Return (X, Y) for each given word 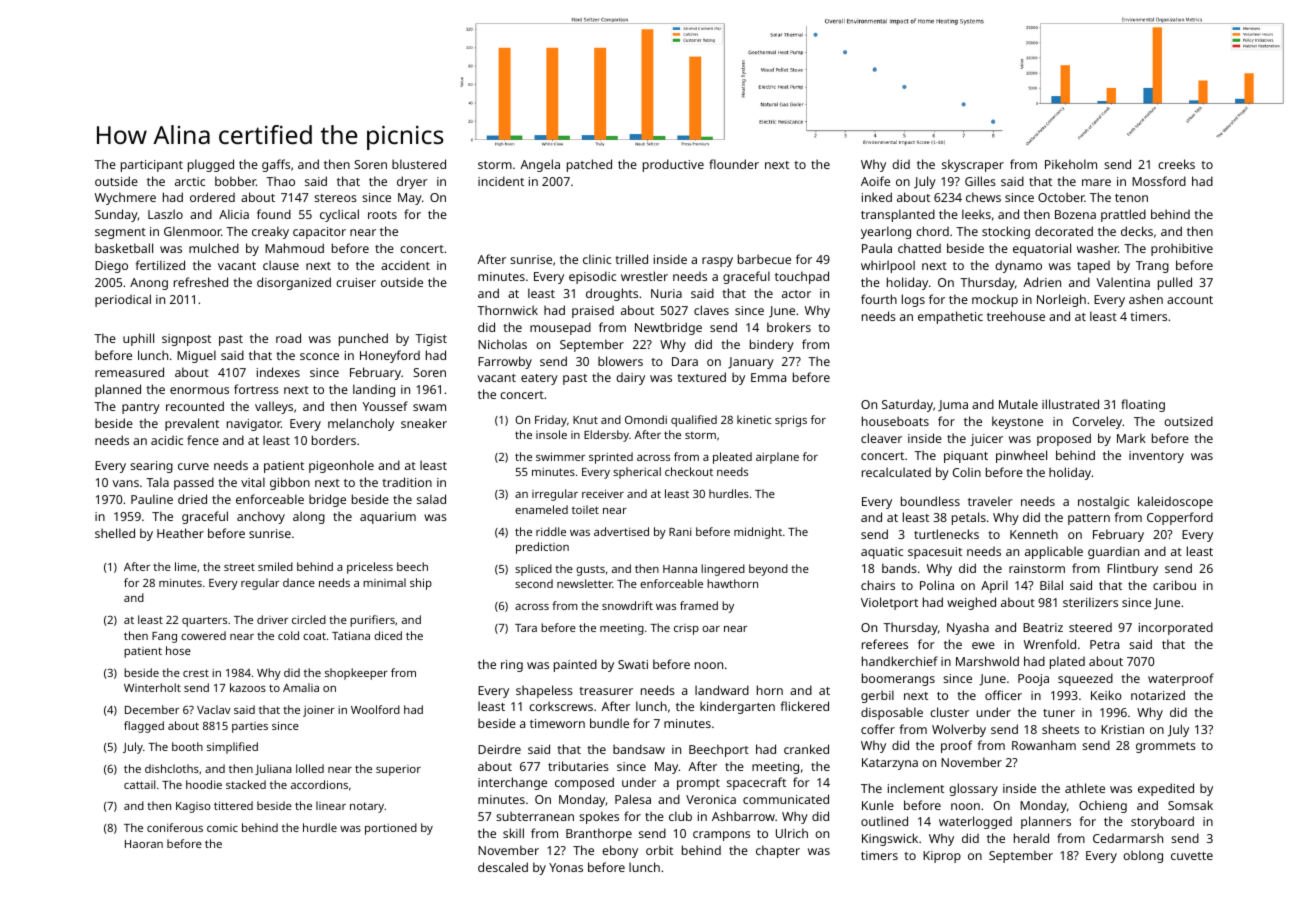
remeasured (129, 372)
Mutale (1018, 404)
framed (699, 605)
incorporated (1176, 628)
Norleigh (1061, 300)
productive (673, 165)
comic (222, 828)
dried (192, 499)
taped (1093, 266)
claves (711, 310)
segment (120, 233)
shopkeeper (356, 674)
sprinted (611, 458)
